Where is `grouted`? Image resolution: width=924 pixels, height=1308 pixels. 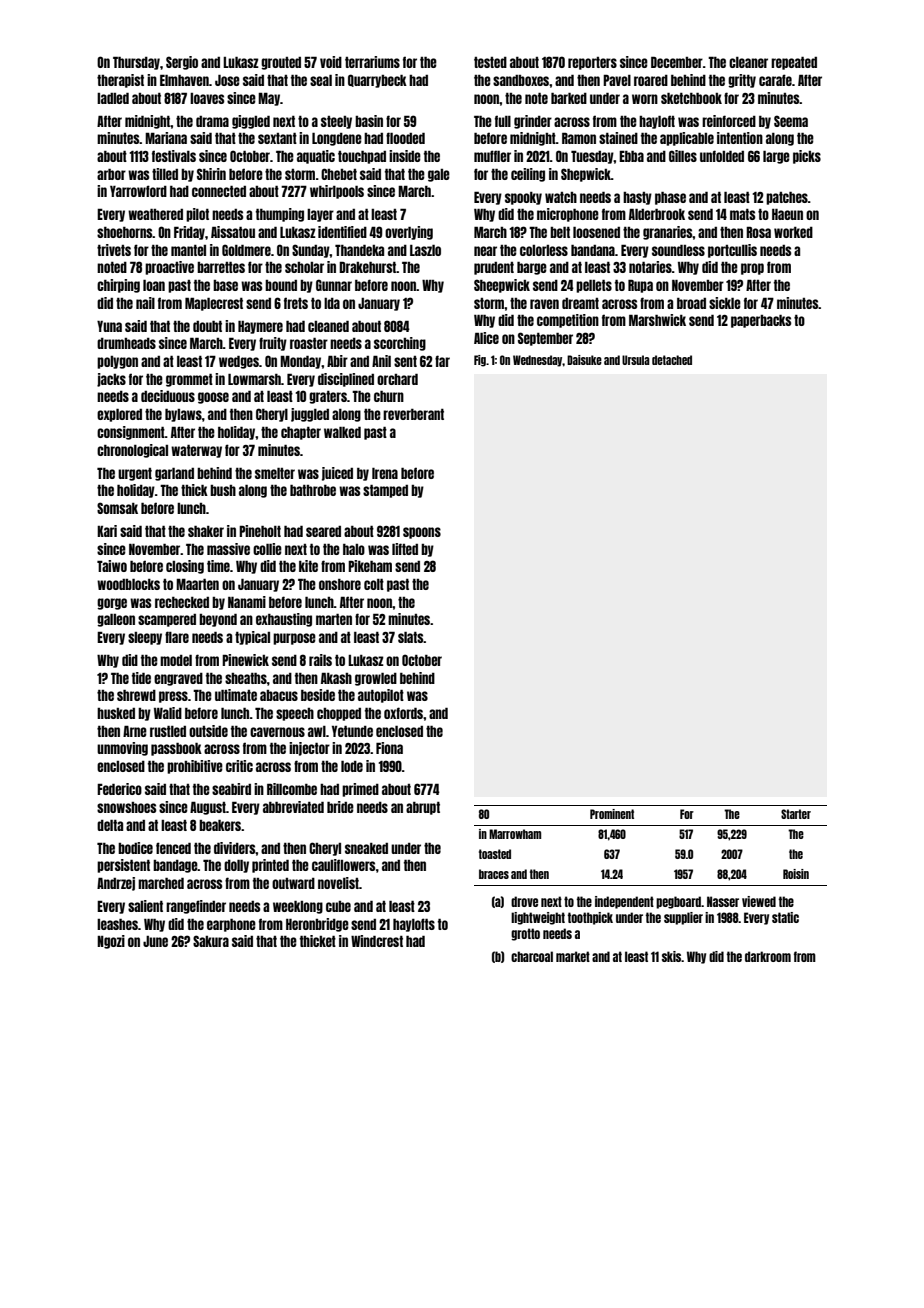
grouted is located at coordinates (281, 63).
